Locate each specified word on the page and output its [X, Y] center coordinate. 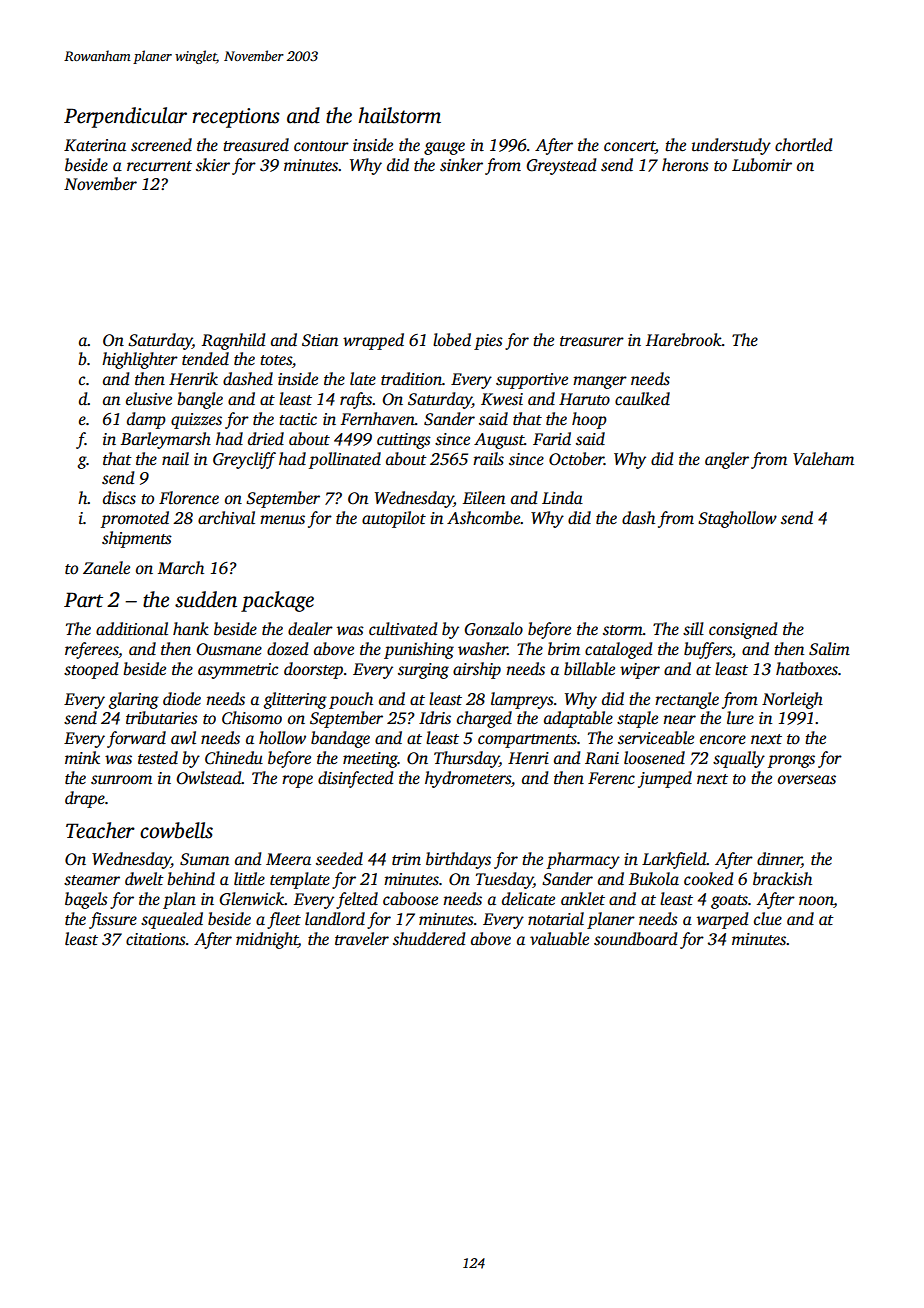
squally [739, 759]
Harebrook [684, 340]
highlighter [140, 360]
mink [82, 758]
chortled [803, 145]
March [181, 567]
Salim [829, 649]
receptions [236, 118]
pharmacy [583, 860]
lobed [452, 340]
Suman [204, 859]
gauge [444, 148]
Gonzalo [493, 629]
